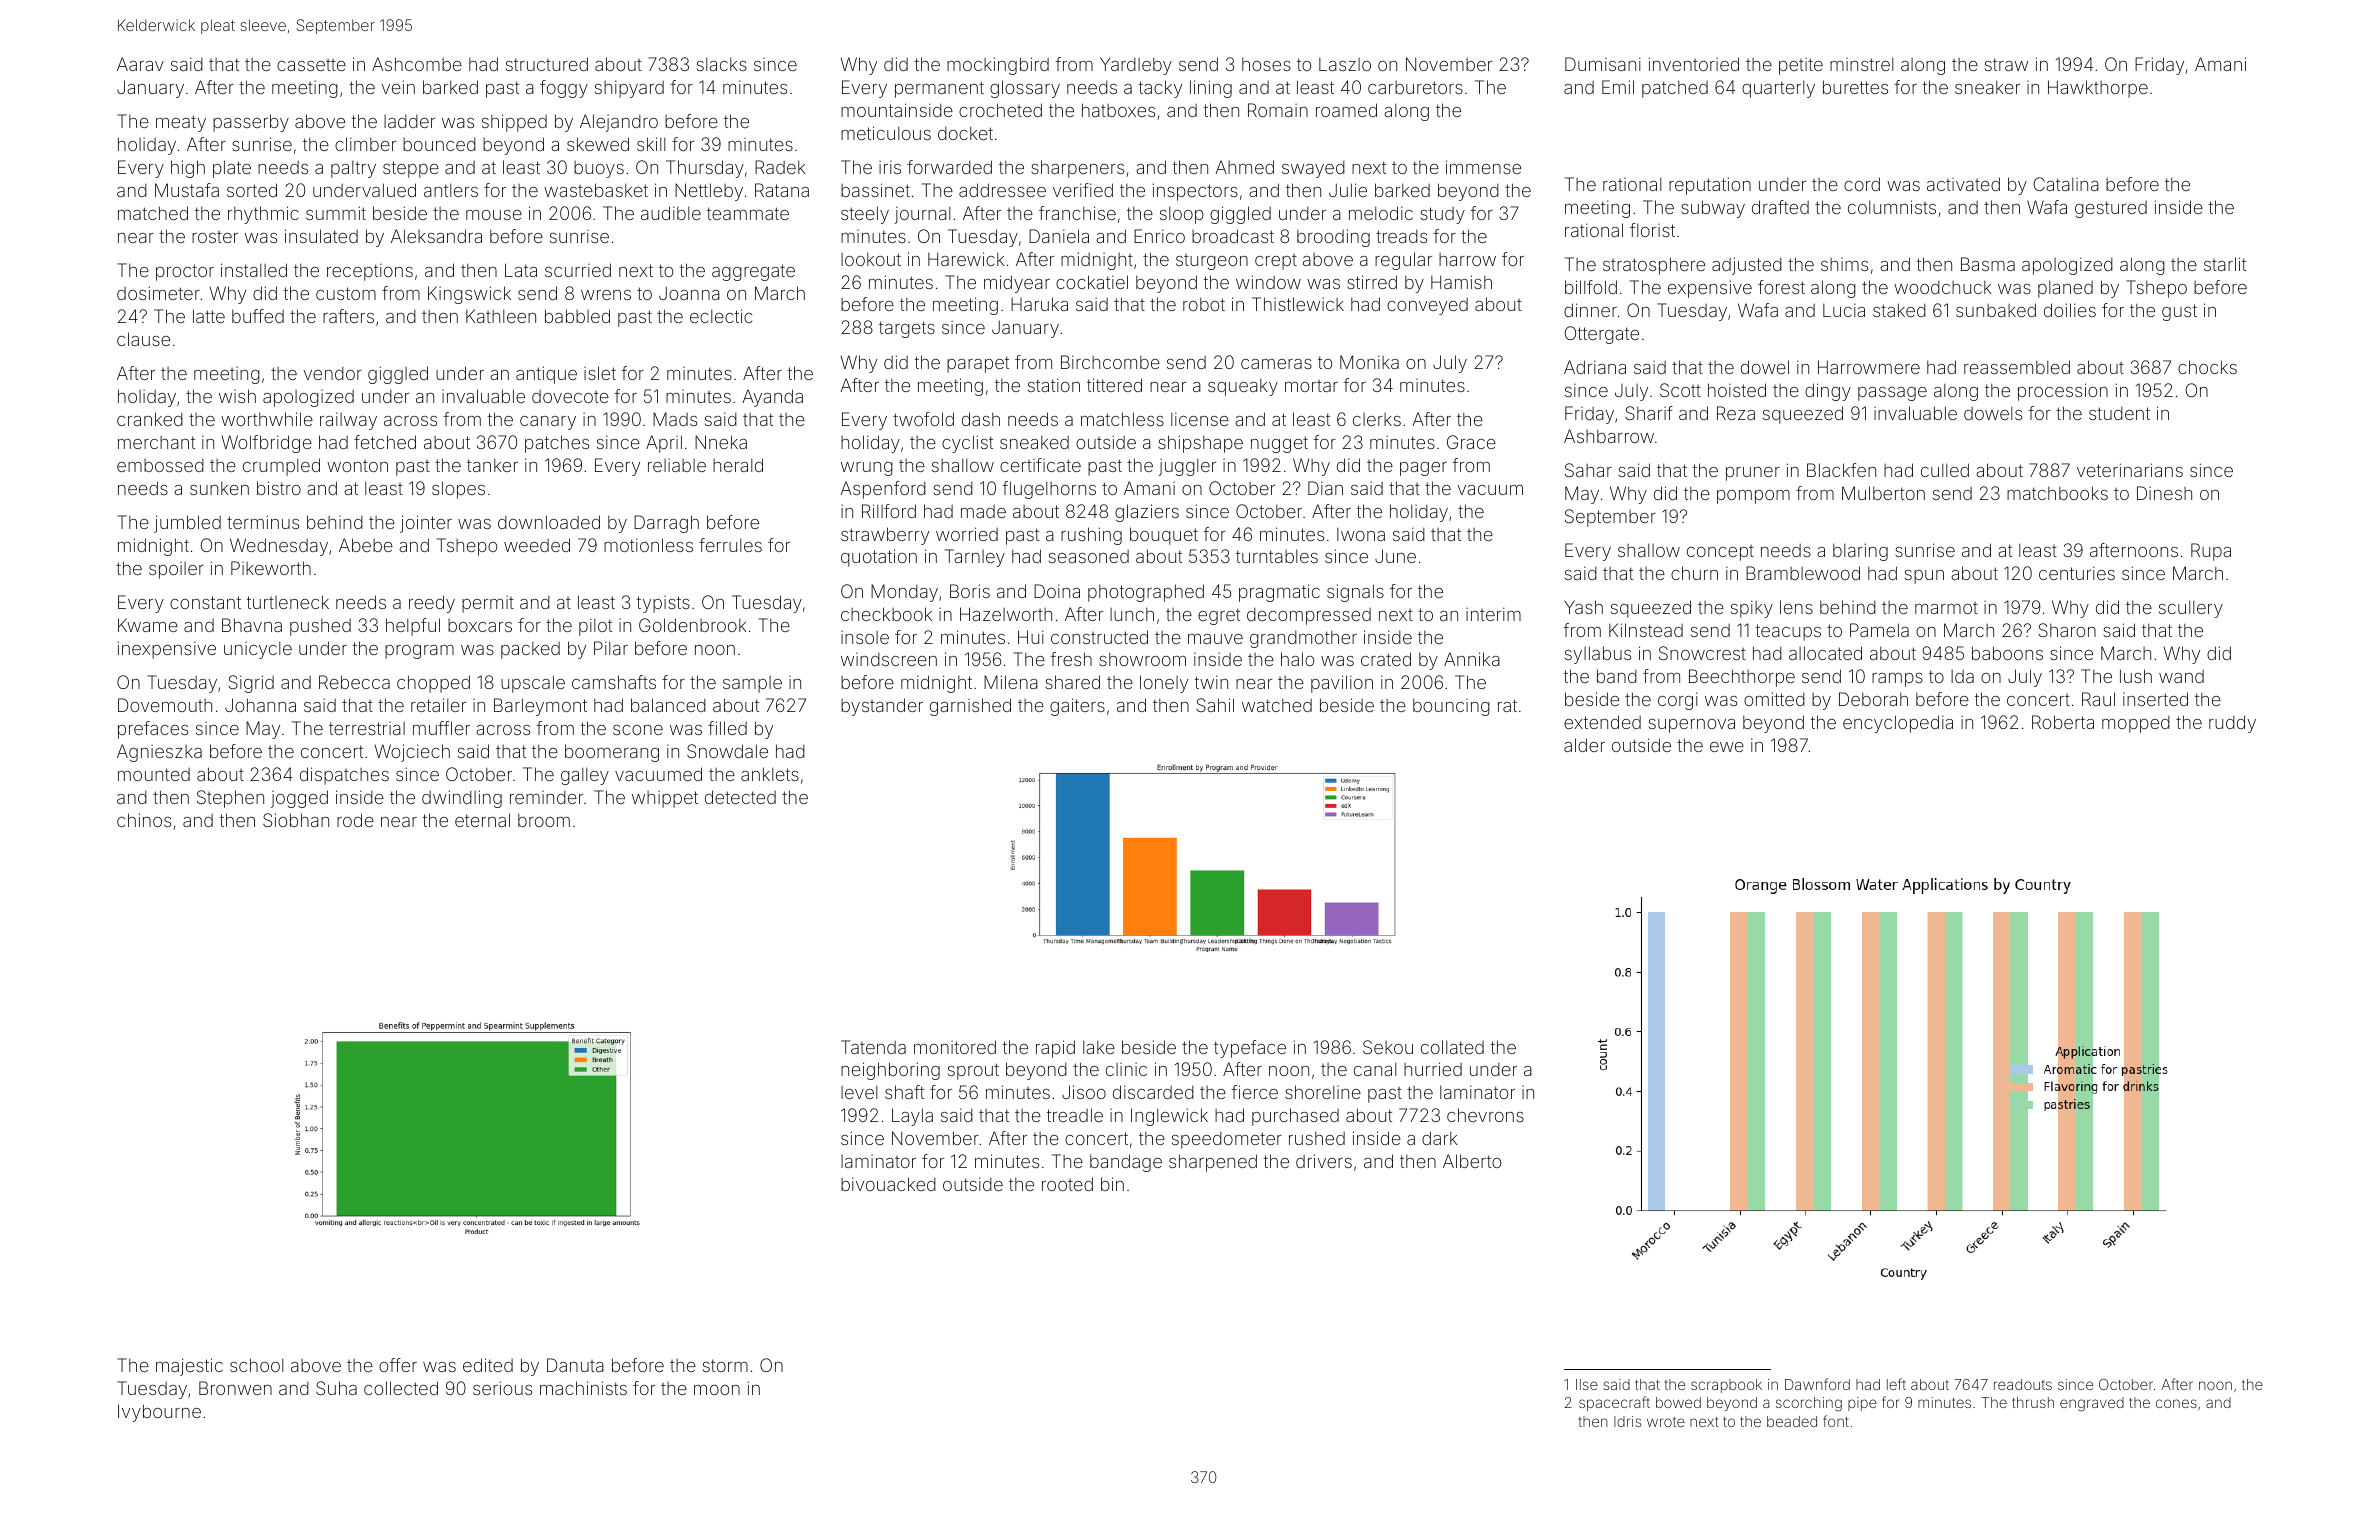 The height and width of the screenshot is (1540, 2380). I want to click on moon, so click(717, 1390).
